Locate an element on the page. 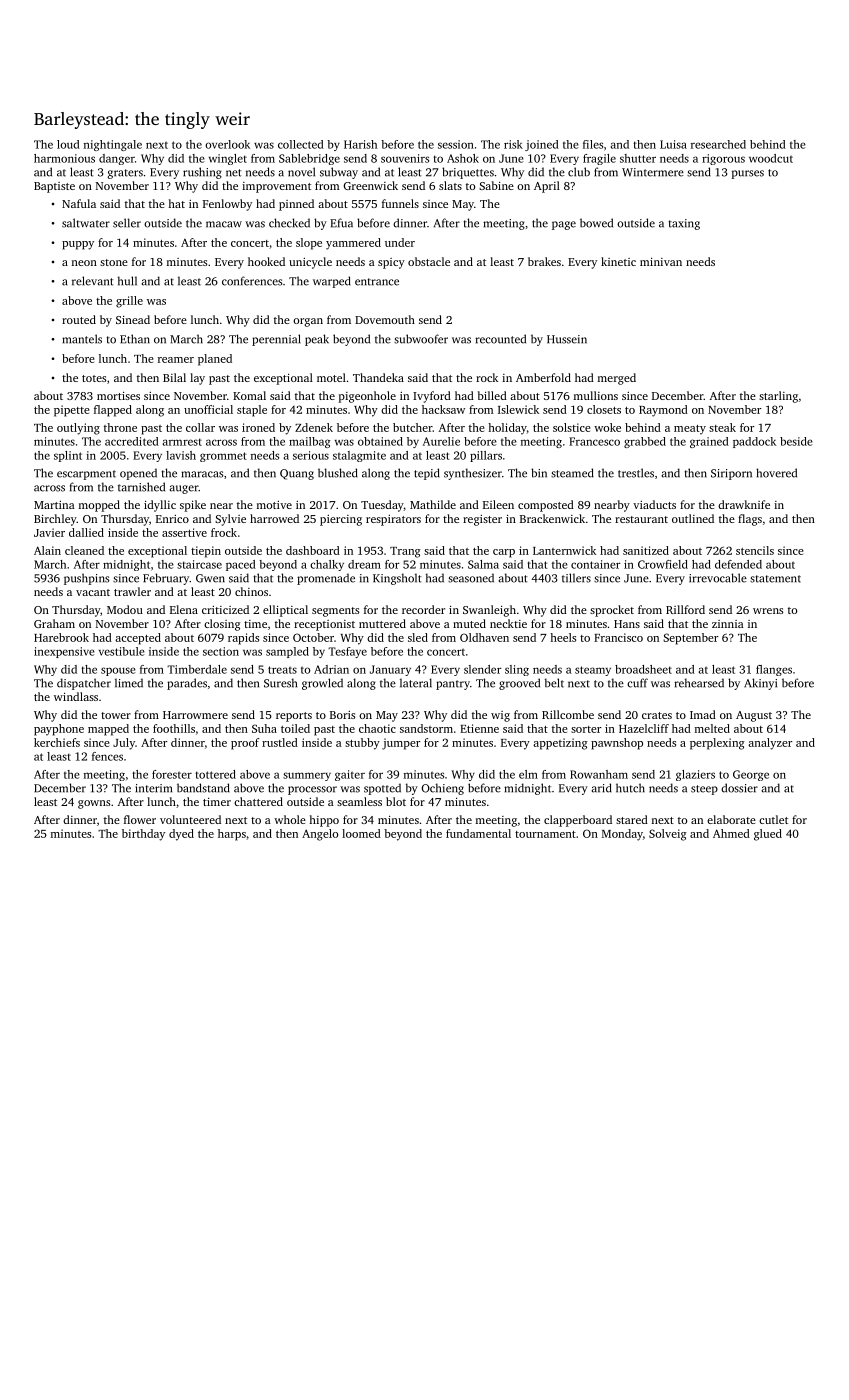  stencils is located at coordinates (755, 550).
